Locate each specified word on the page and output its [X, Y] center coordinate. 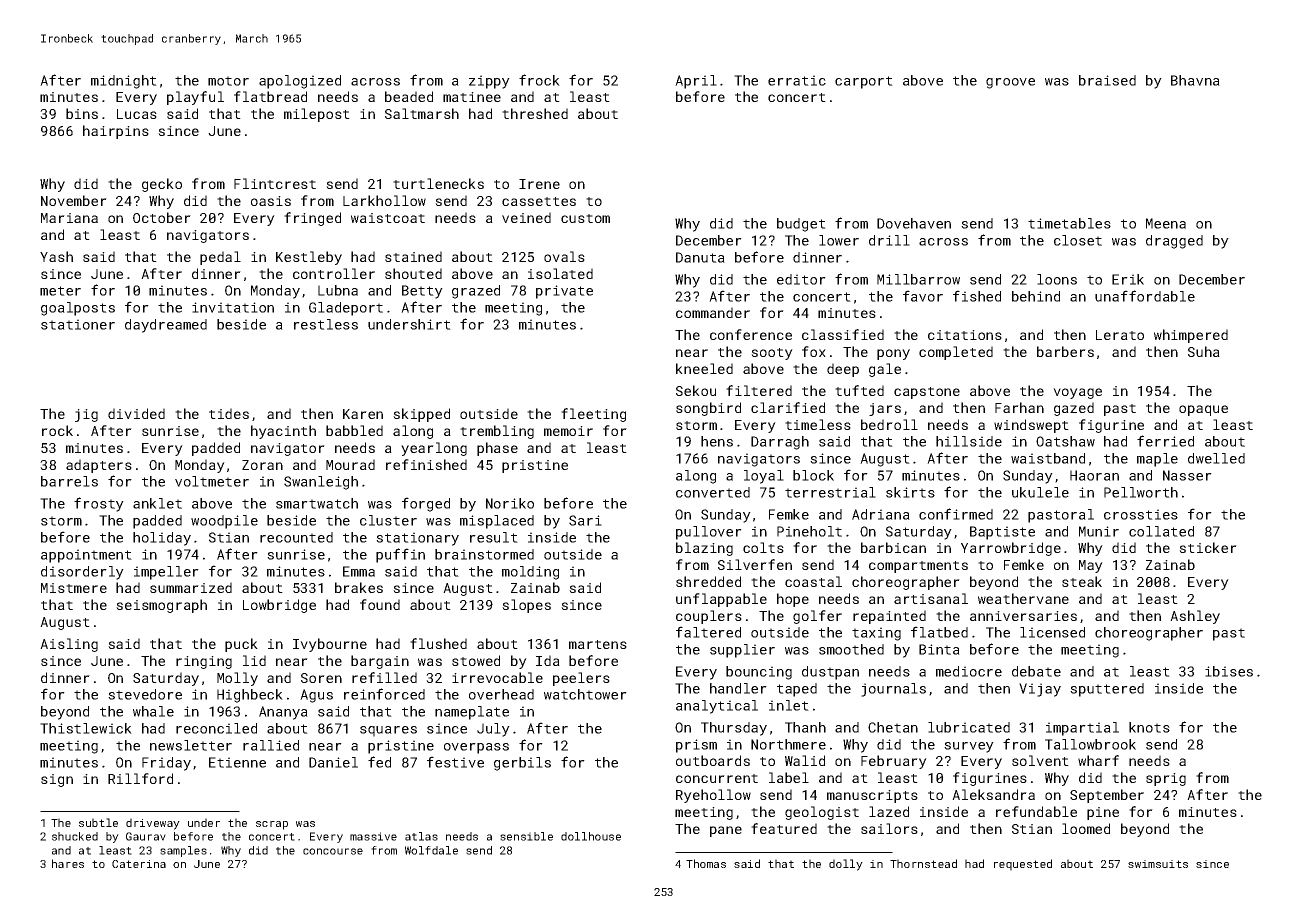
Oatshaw [1065, 441]
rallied [271, 745]
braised [1107, 80]
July [493, 730]
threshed [535, 113]
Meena [1166, 223]
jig [86, 415]
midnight [124, 82]
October [162, 217]
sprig [1166, 779]
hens [717, 441]
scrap [272, 825]
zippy [489, 82]
